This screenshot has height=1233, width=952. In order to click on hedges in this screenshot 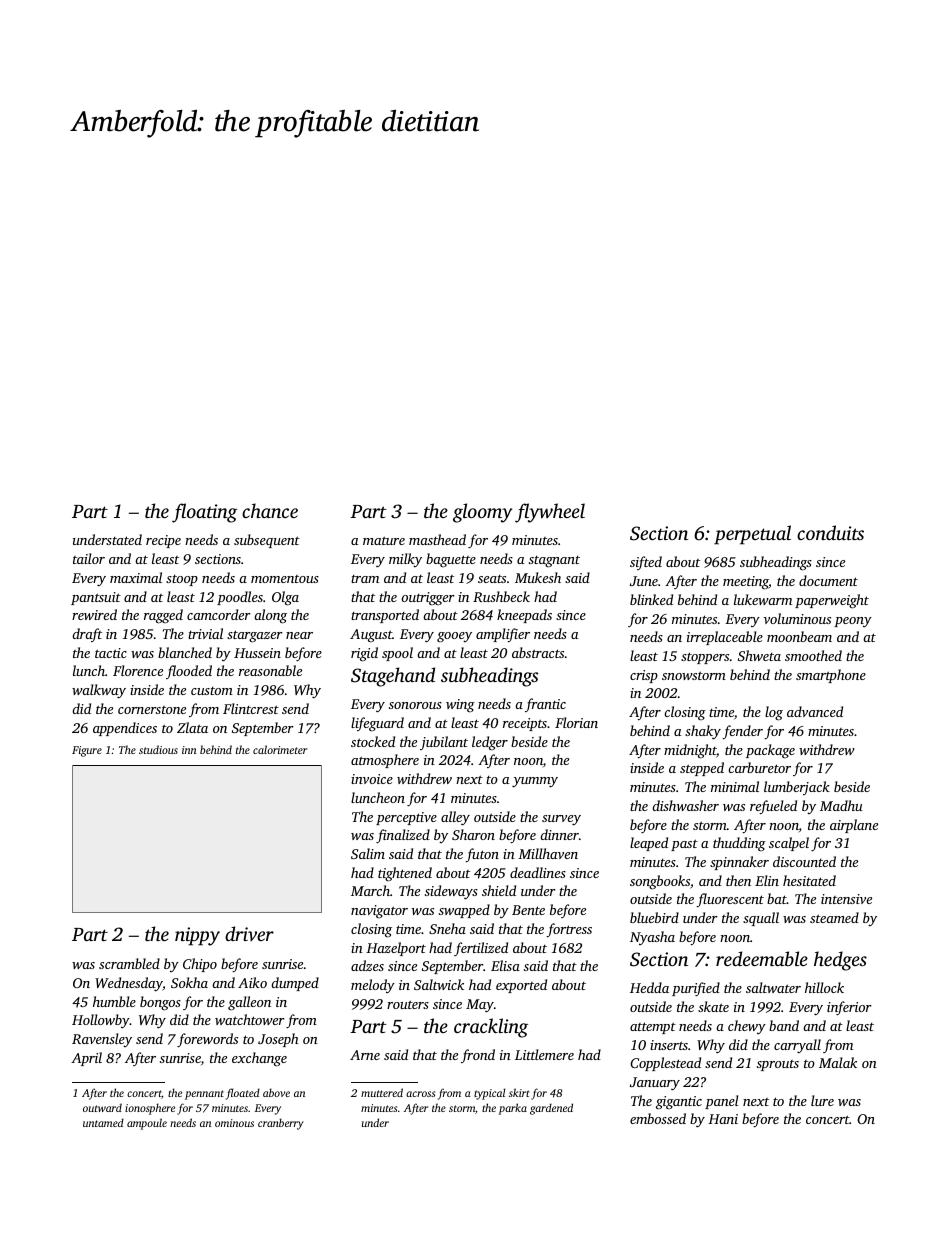, I will do `click(840, 961)`.
